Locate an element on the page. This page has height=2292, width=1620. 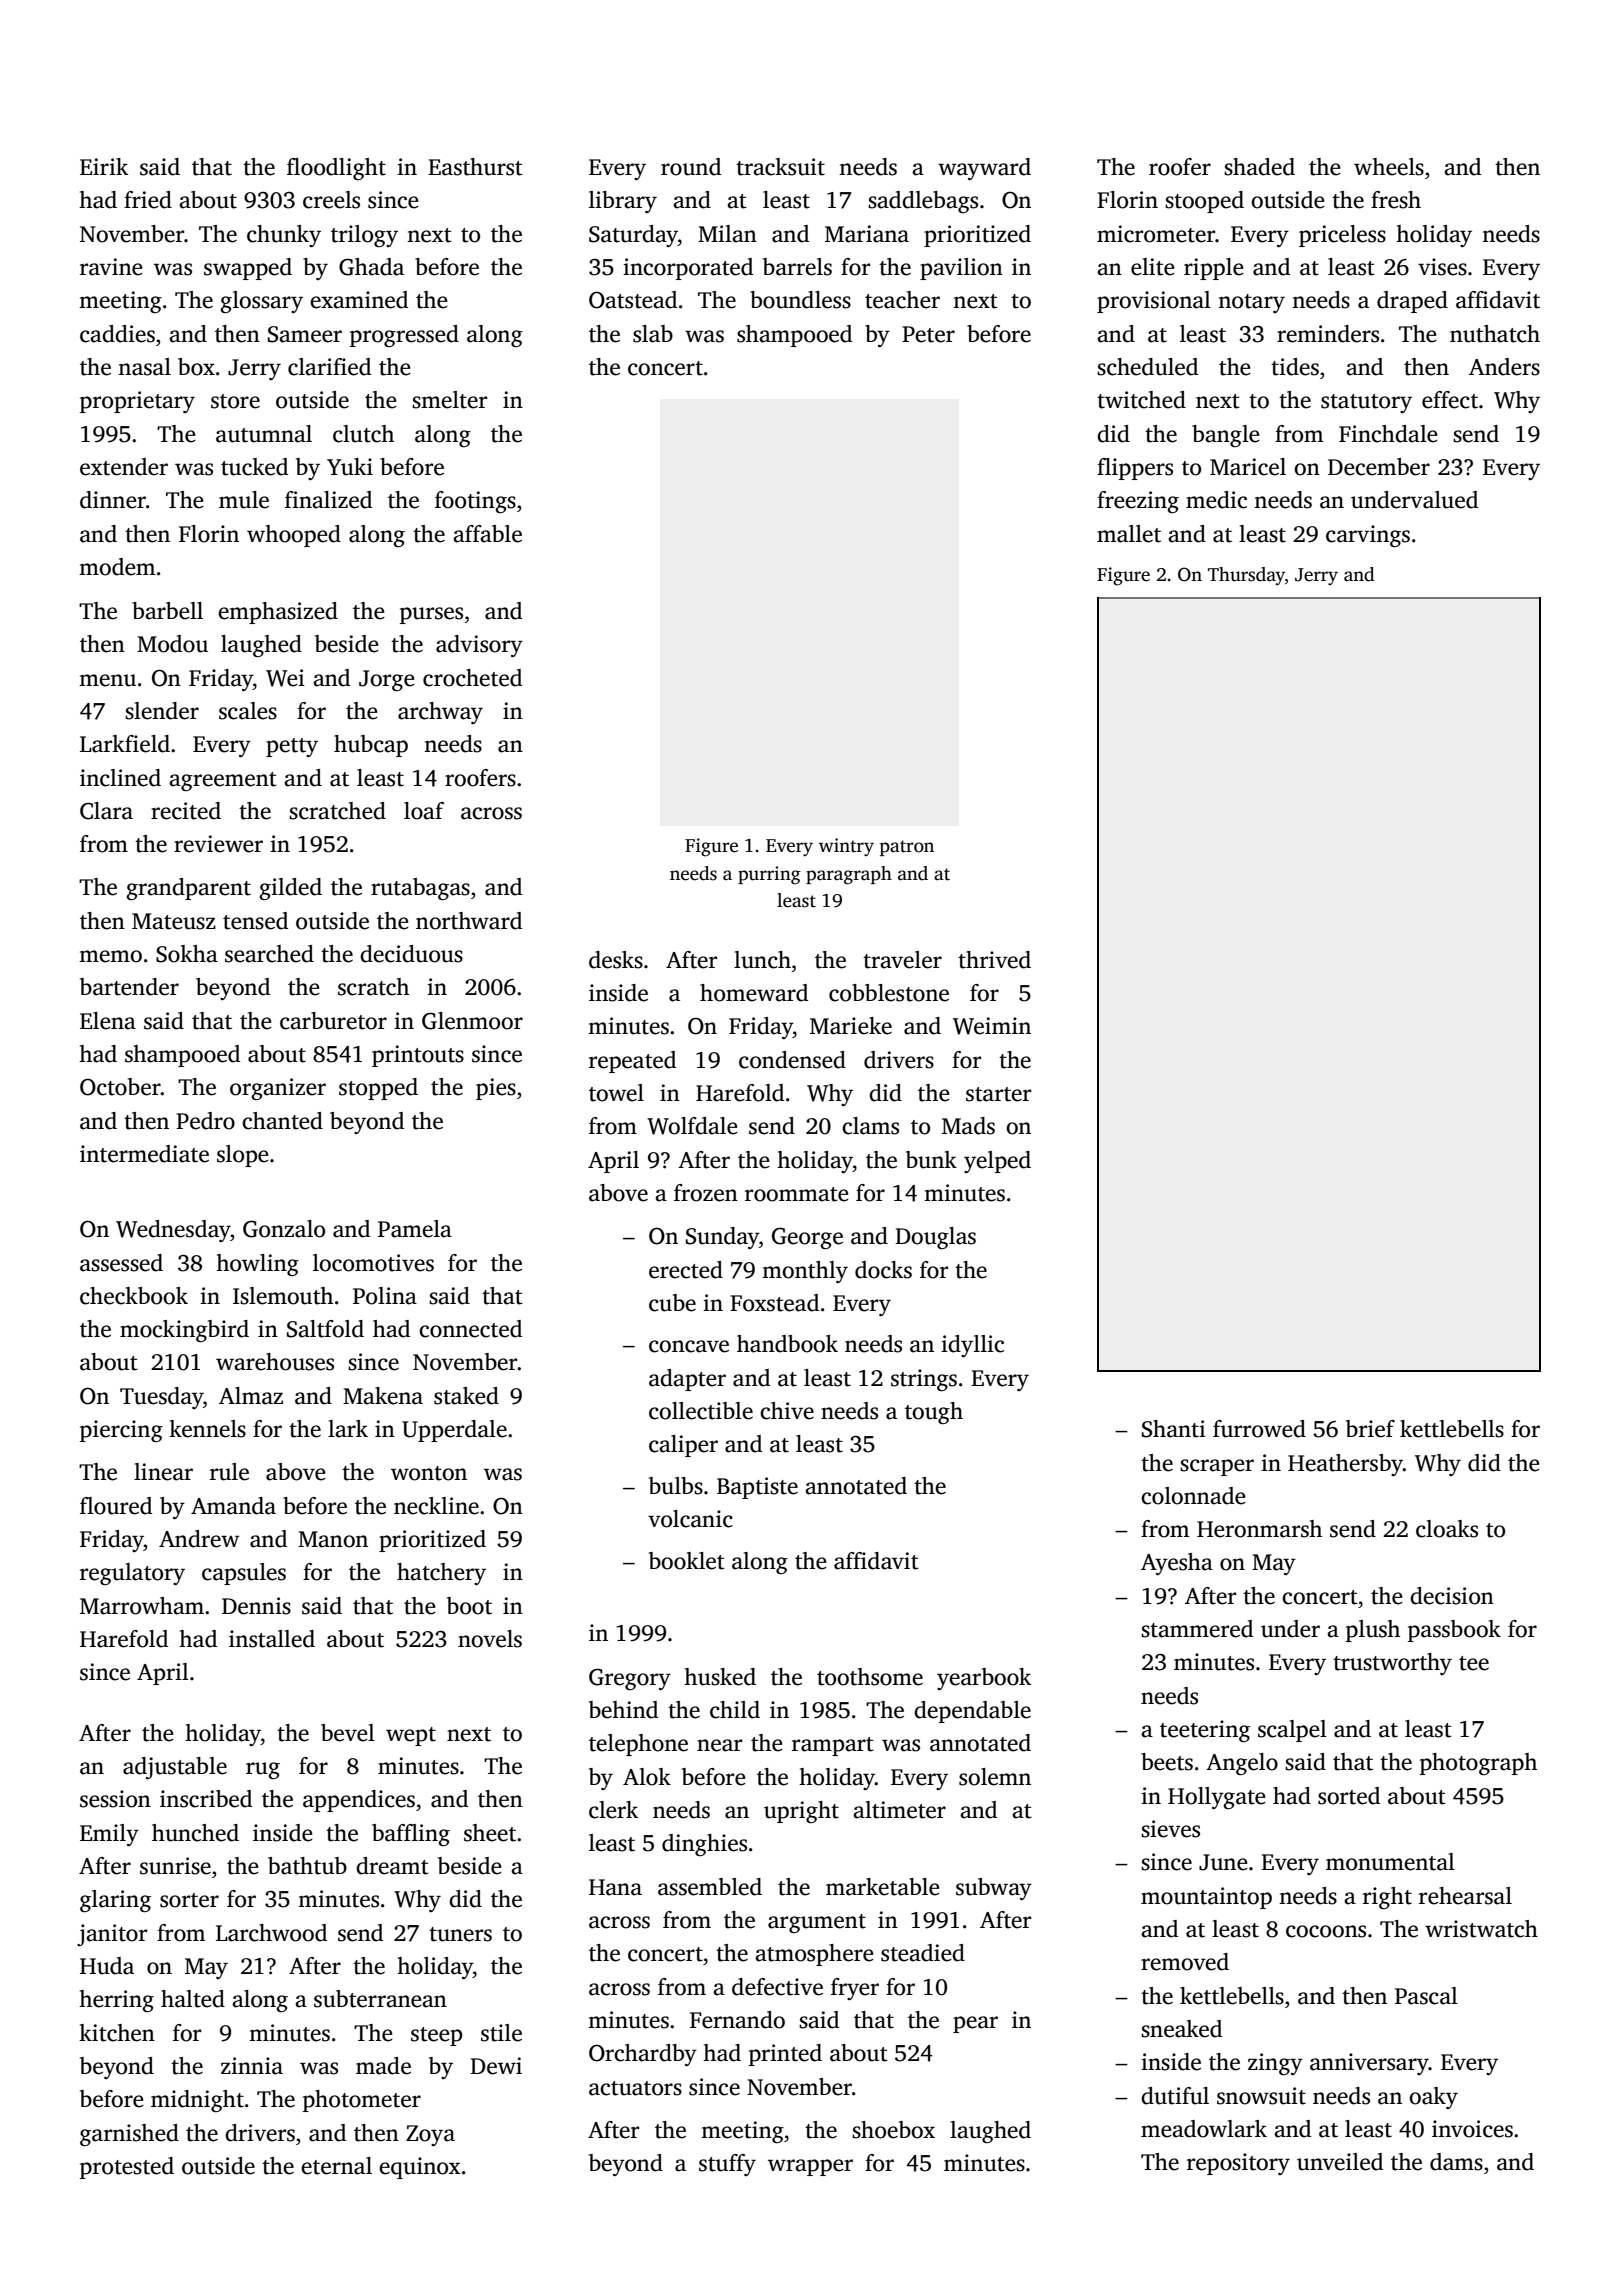
Eirik is located at coordinates (104, 166).
